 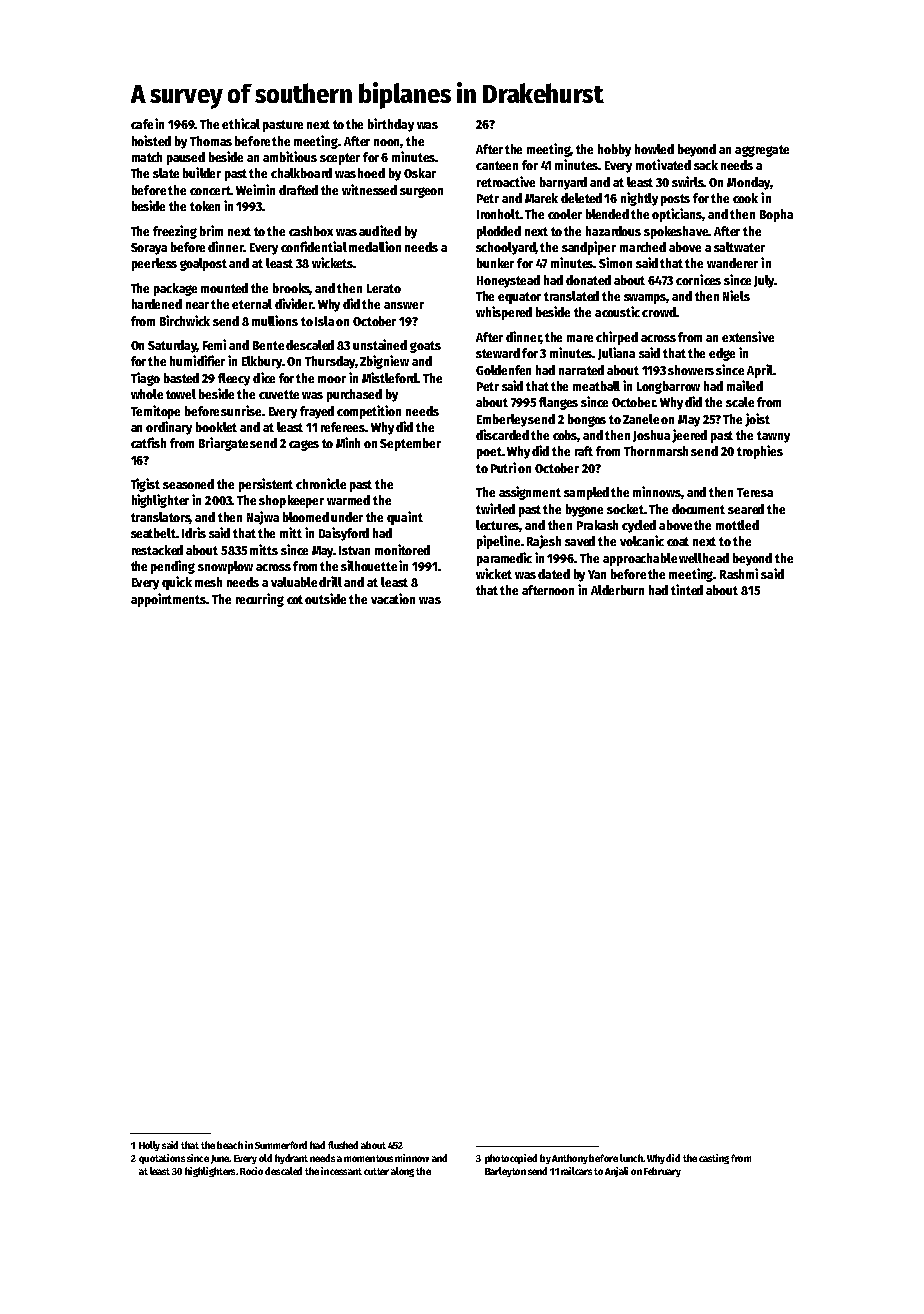 What do you see at coordinates (687, 589) in the document?
I see `tinted` at bounding box center [687, 589].
